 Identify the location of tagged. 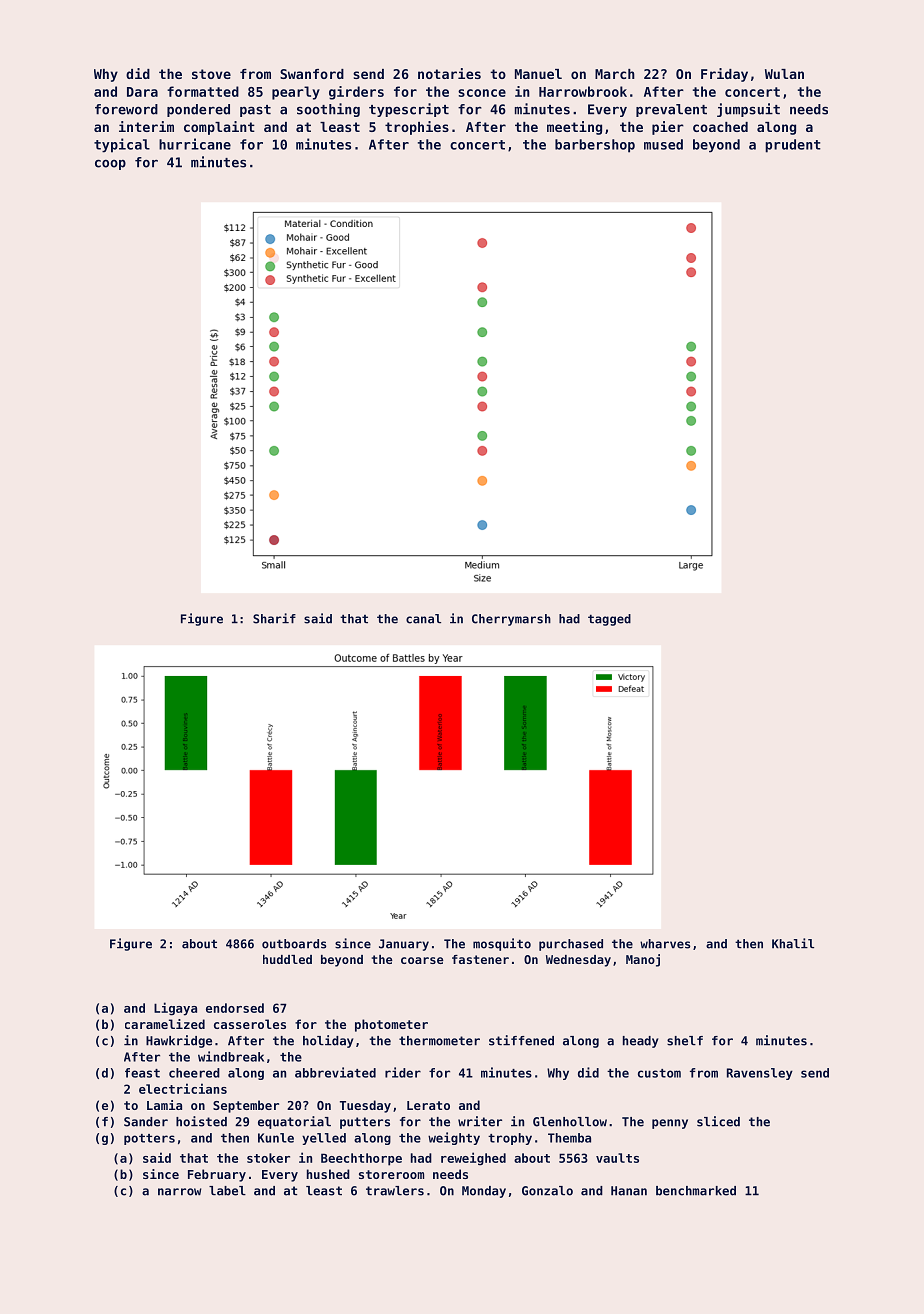
(609, 620).
